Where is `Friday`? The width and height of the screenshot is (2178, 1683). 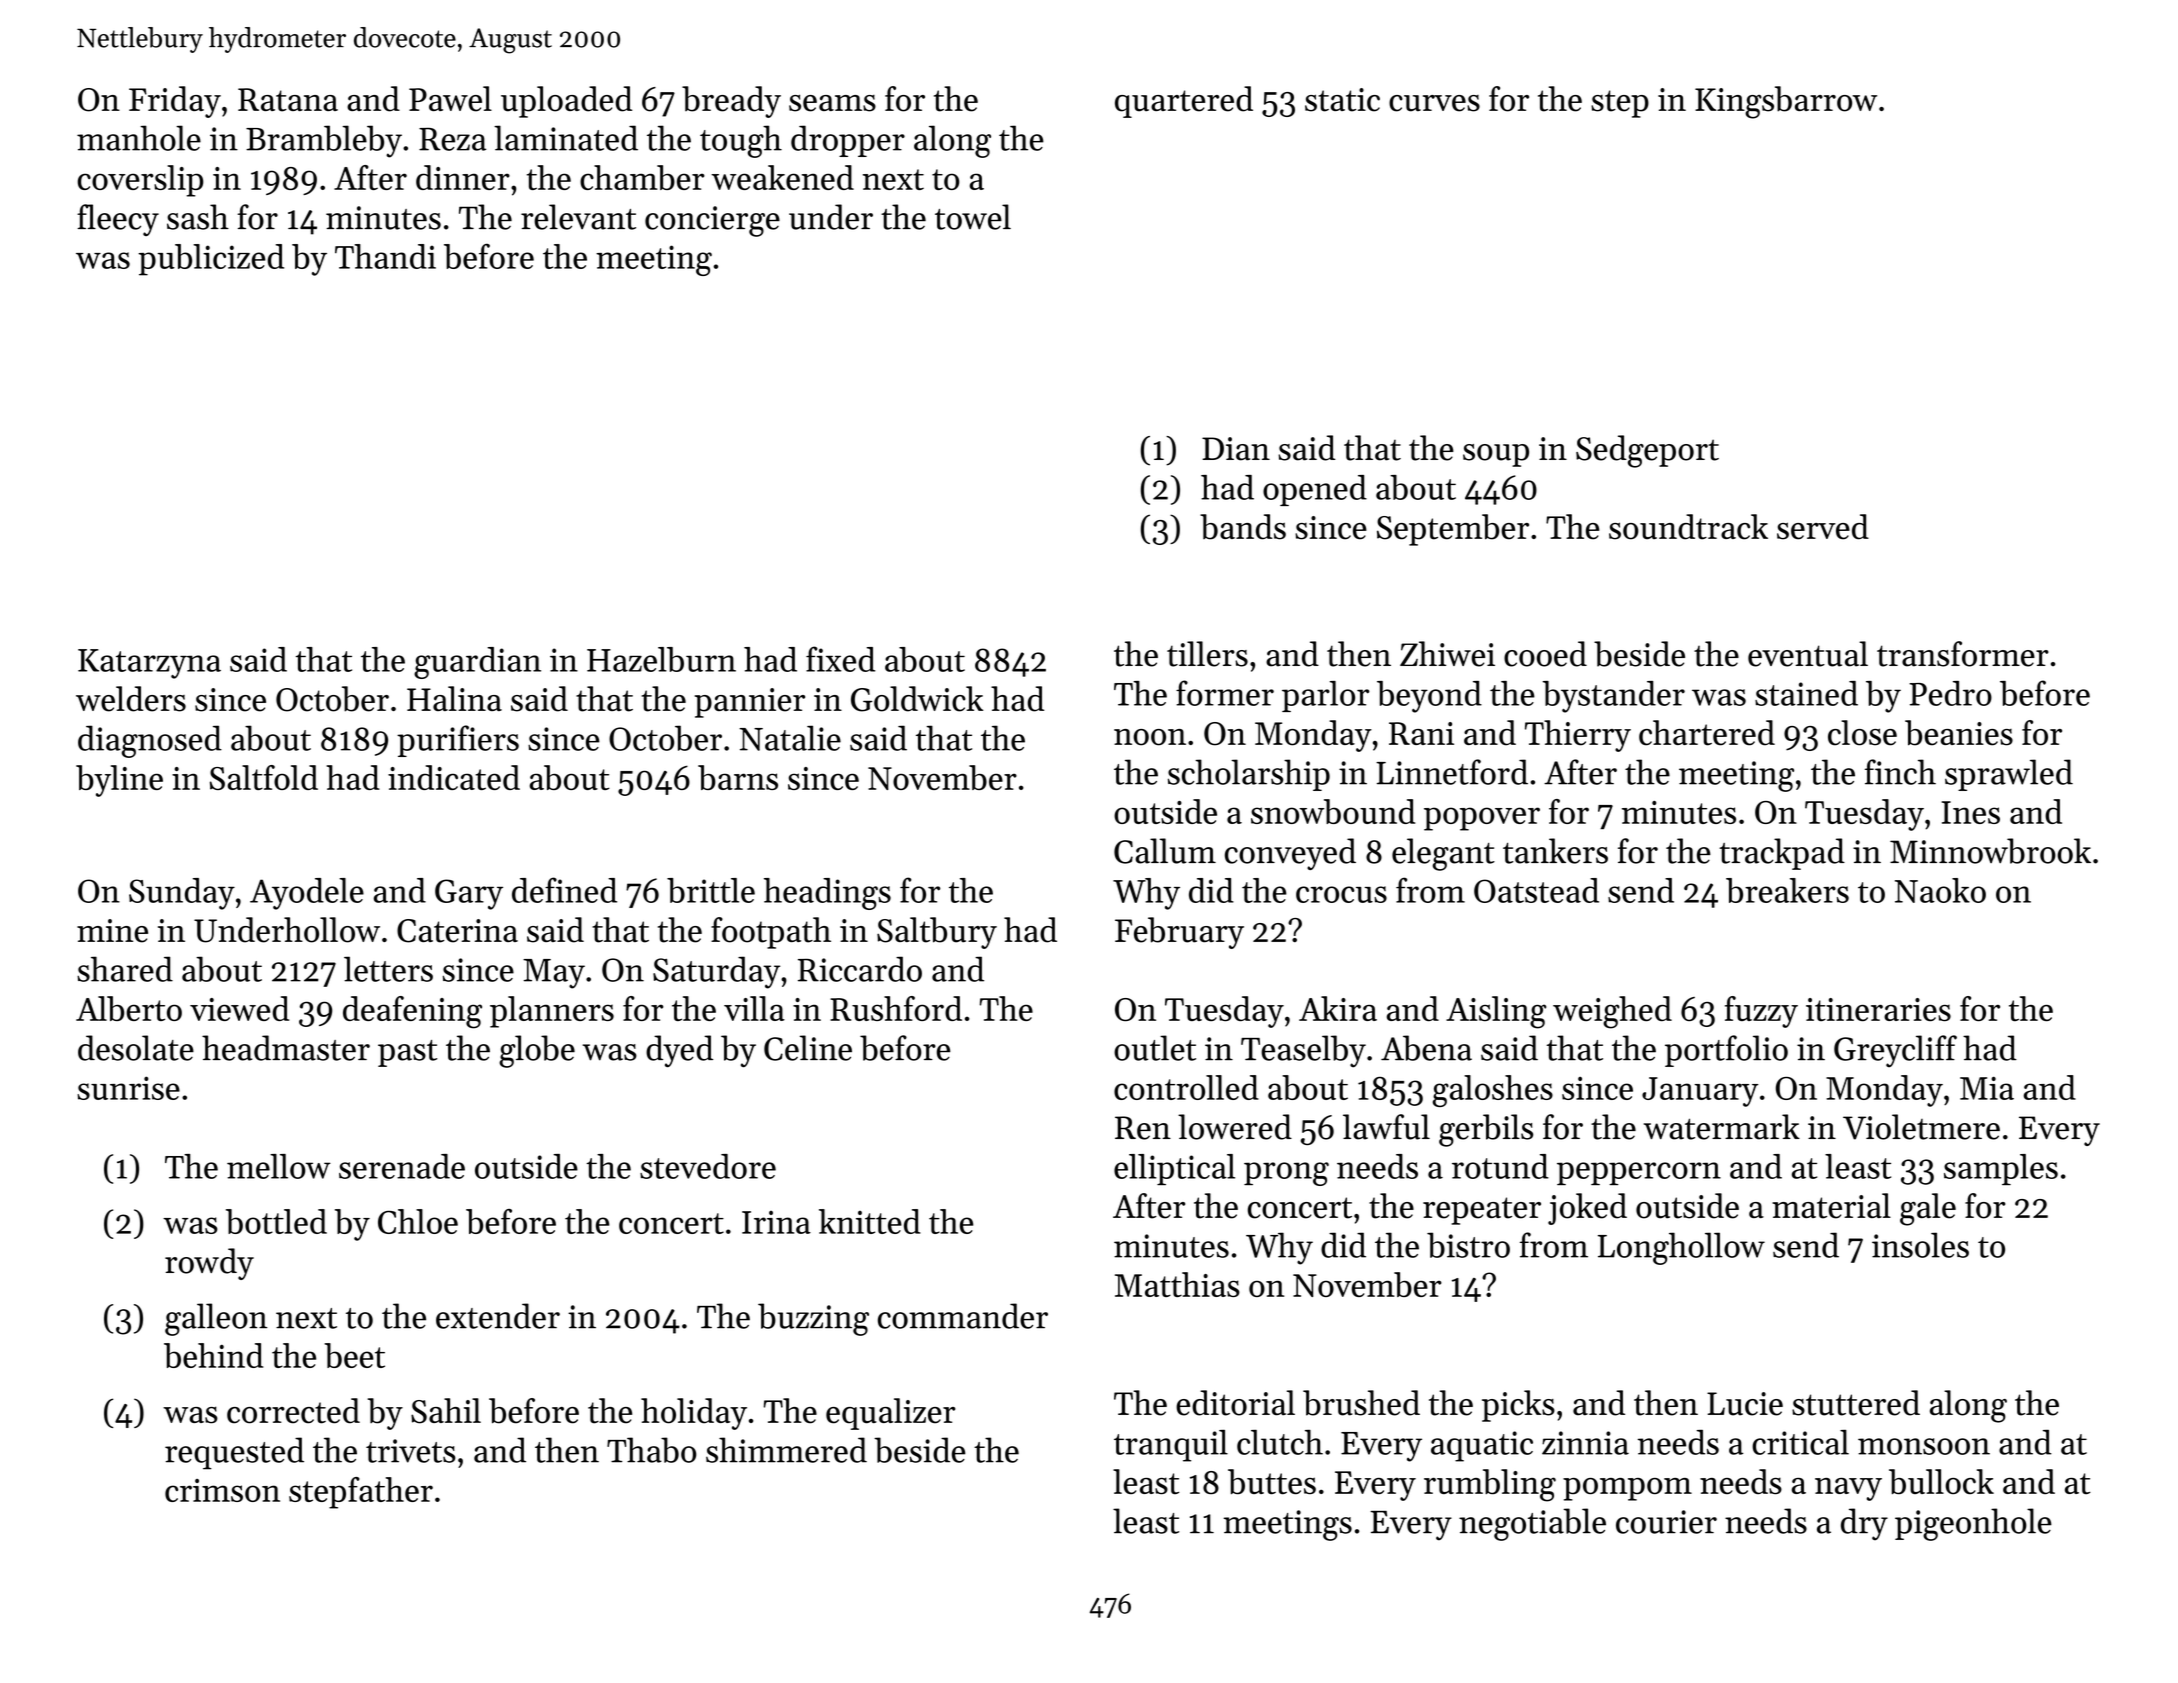
Friday is located at coordinates (175, 102).
